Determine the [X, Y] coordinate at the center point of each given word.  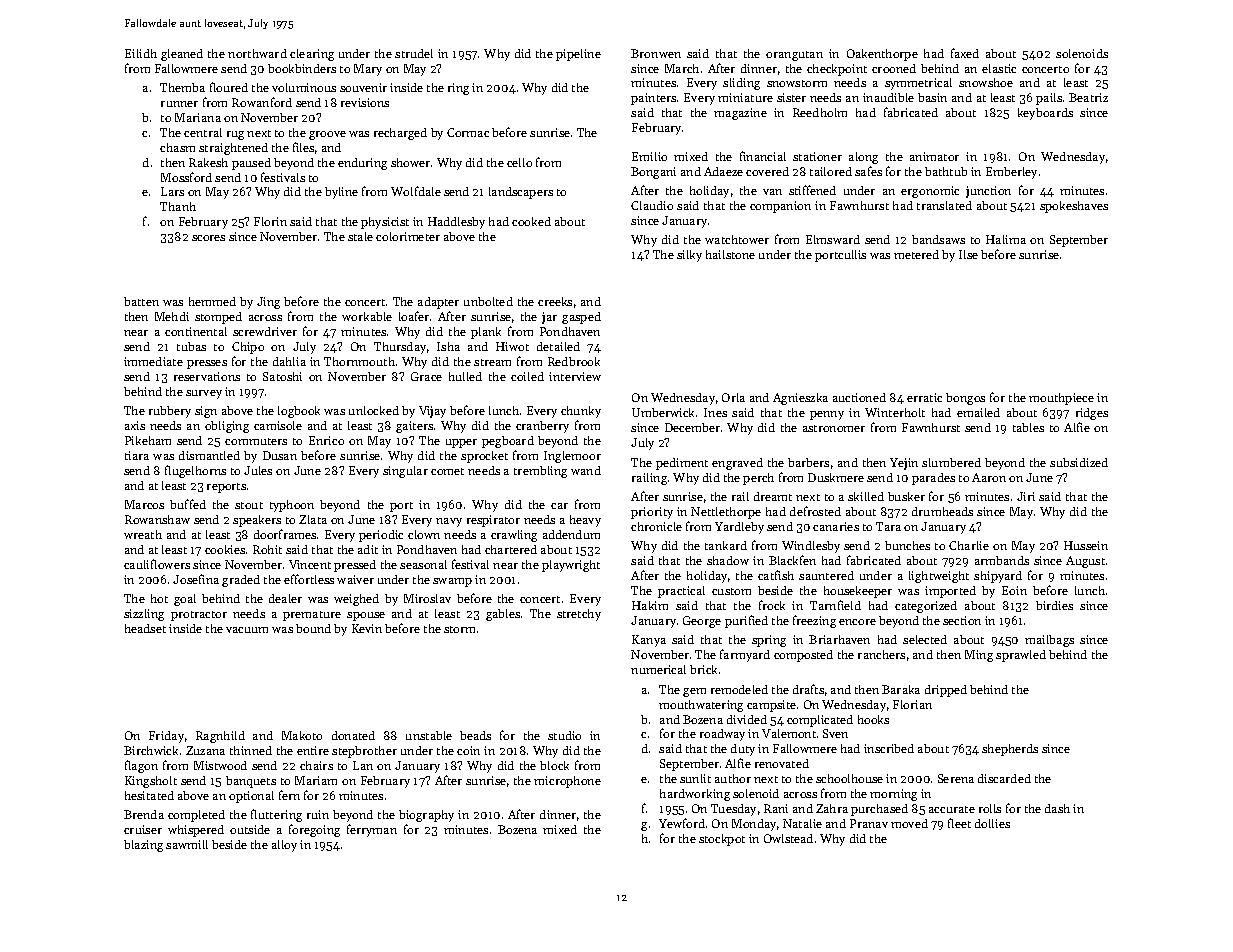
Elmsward [833, 239]
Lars [172, 191]
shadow [728, 560]
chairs [316, 765]
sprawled [1021, 656]
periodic [381, 536]
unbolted [488, 301]
